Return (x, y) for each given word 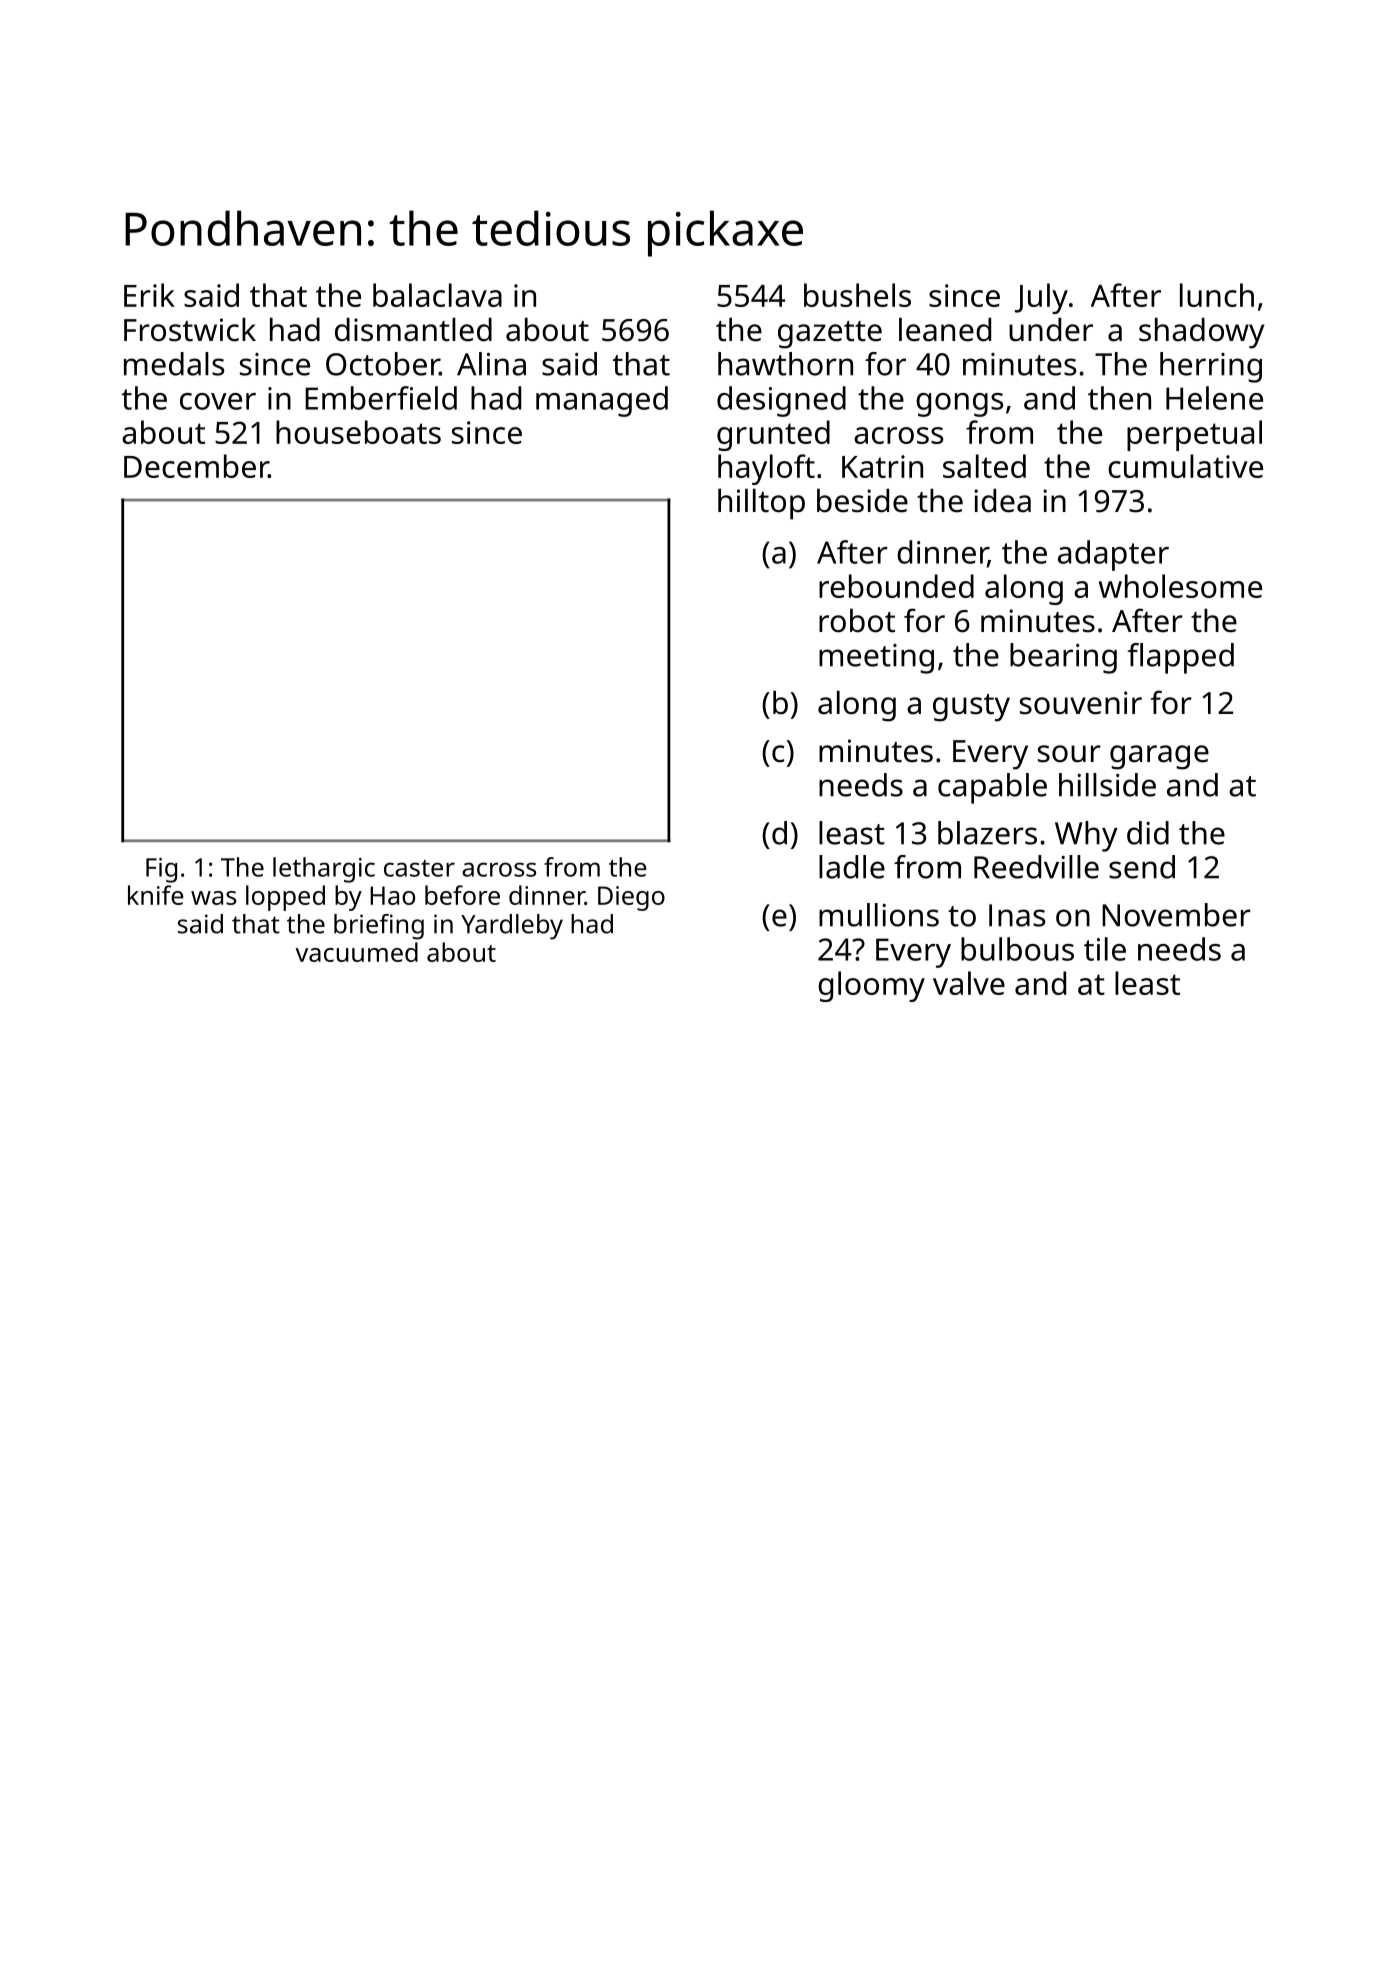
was (213, 898)
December (196, 466)
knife (156, 895)
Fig (161, 870)
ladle (852, 867)
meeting (876, 659)
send (1142, 867)
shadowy (1202, 333)
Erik (149, 295)
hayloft (766, 469)
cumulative (1185, 466)
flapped (1180, 658)
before (462, 895)
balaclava (437, 295)
